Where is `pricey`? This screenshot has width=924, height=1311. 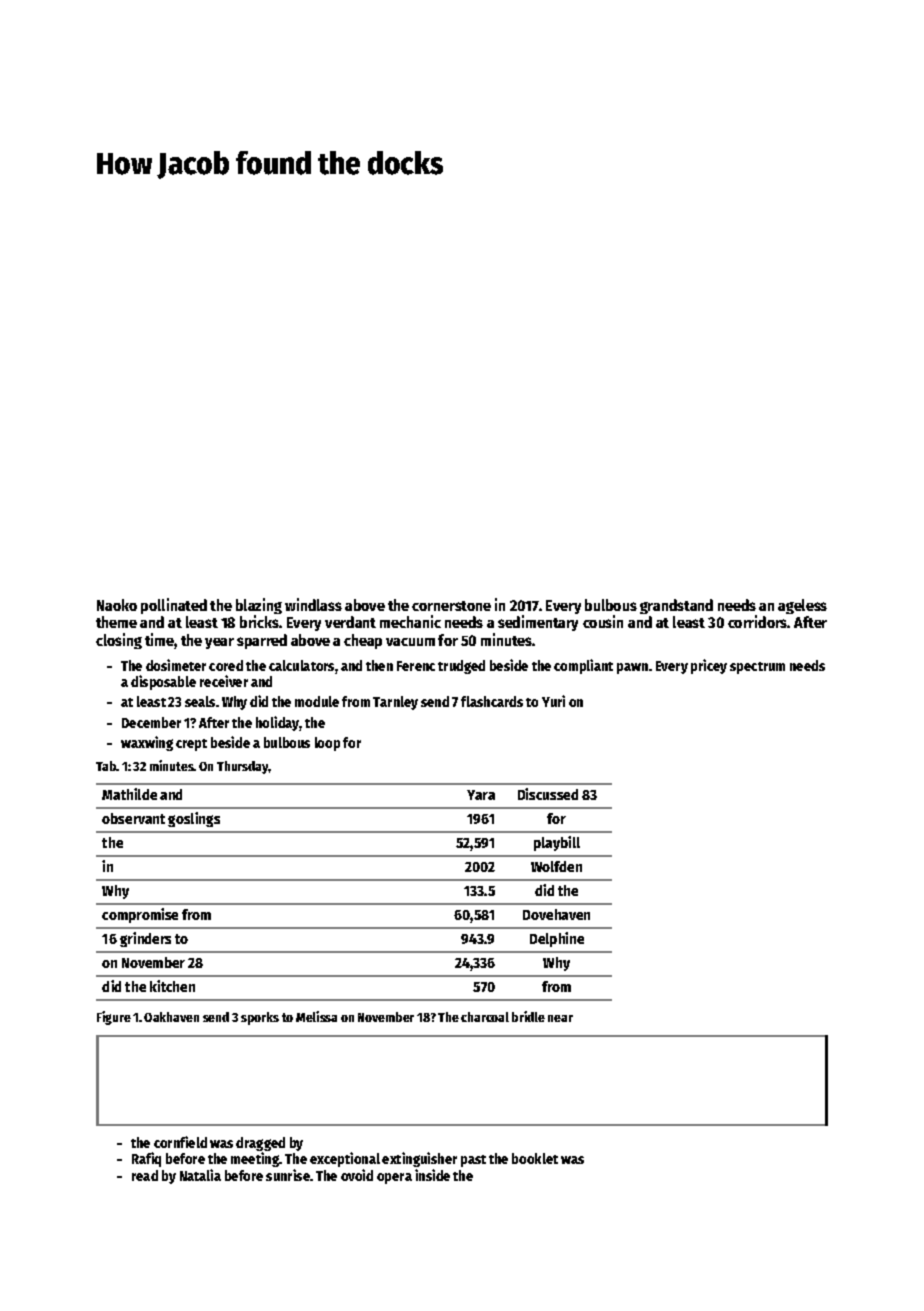 pricey is located at coordinates (709, 666).
